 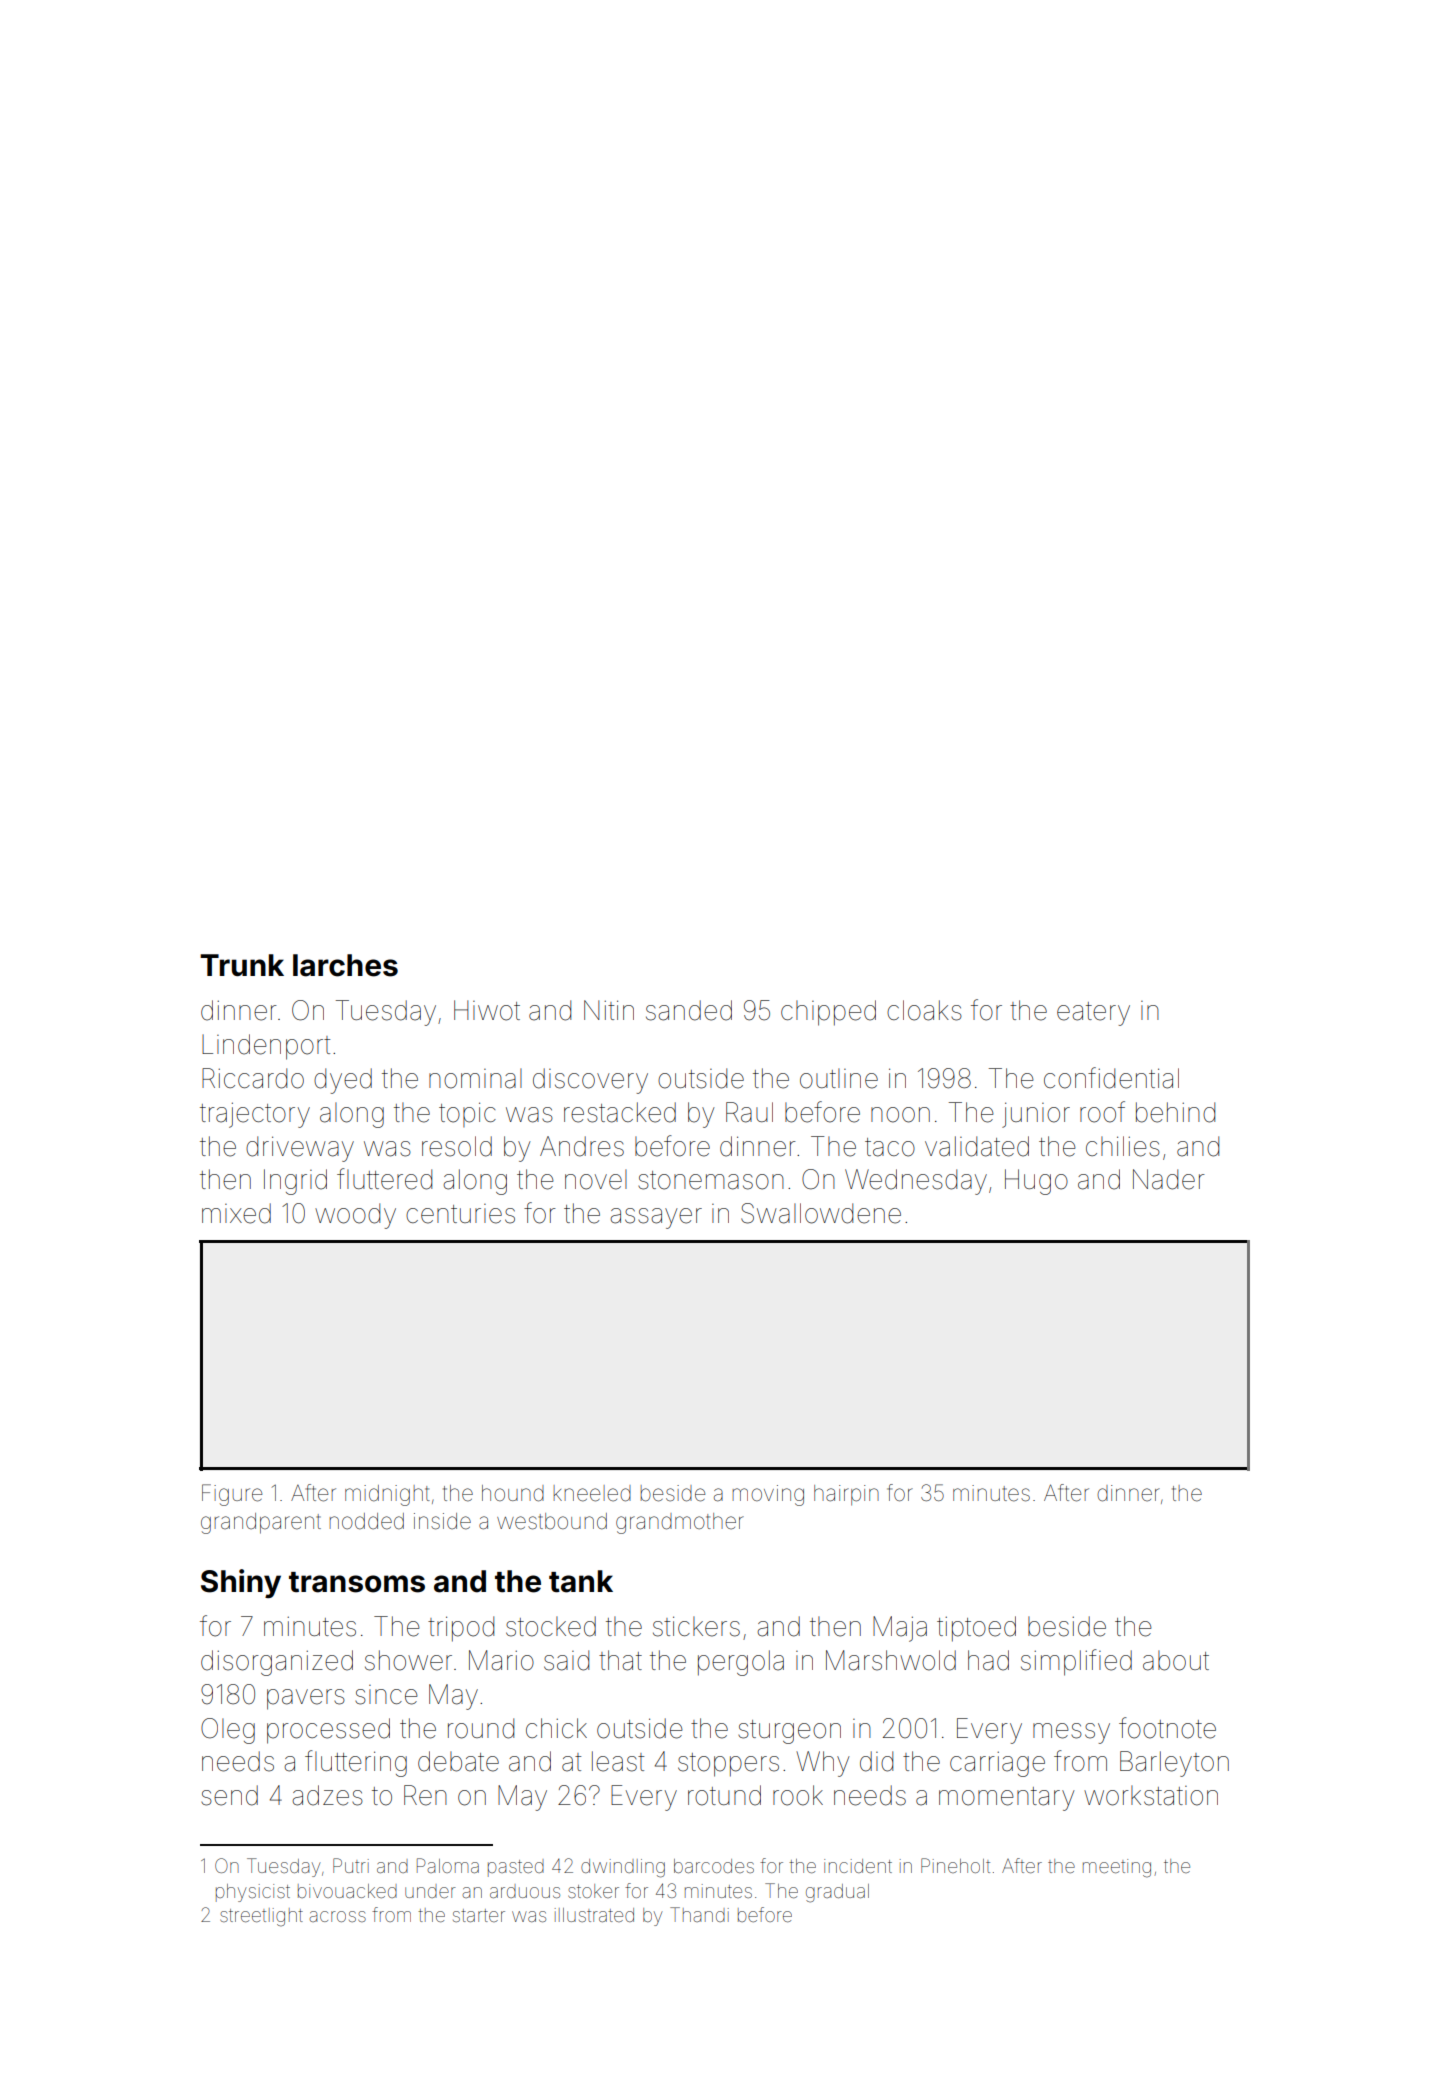 I want to click on streetlight, so click(x=261, y=1917).
